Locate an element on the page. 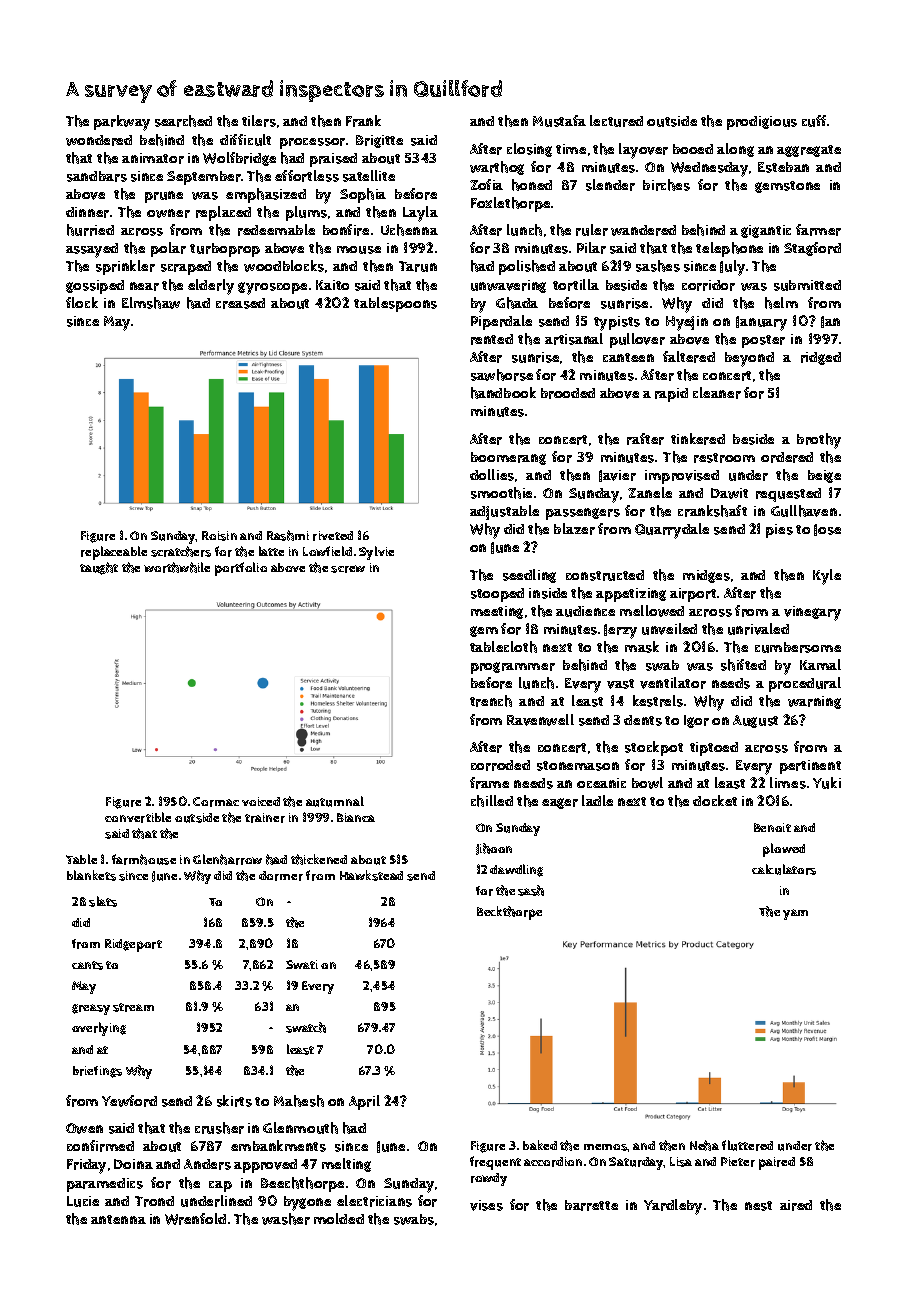 The image size is (908, 1316). Beechthorpe is located at coordinates (302, 1184).
